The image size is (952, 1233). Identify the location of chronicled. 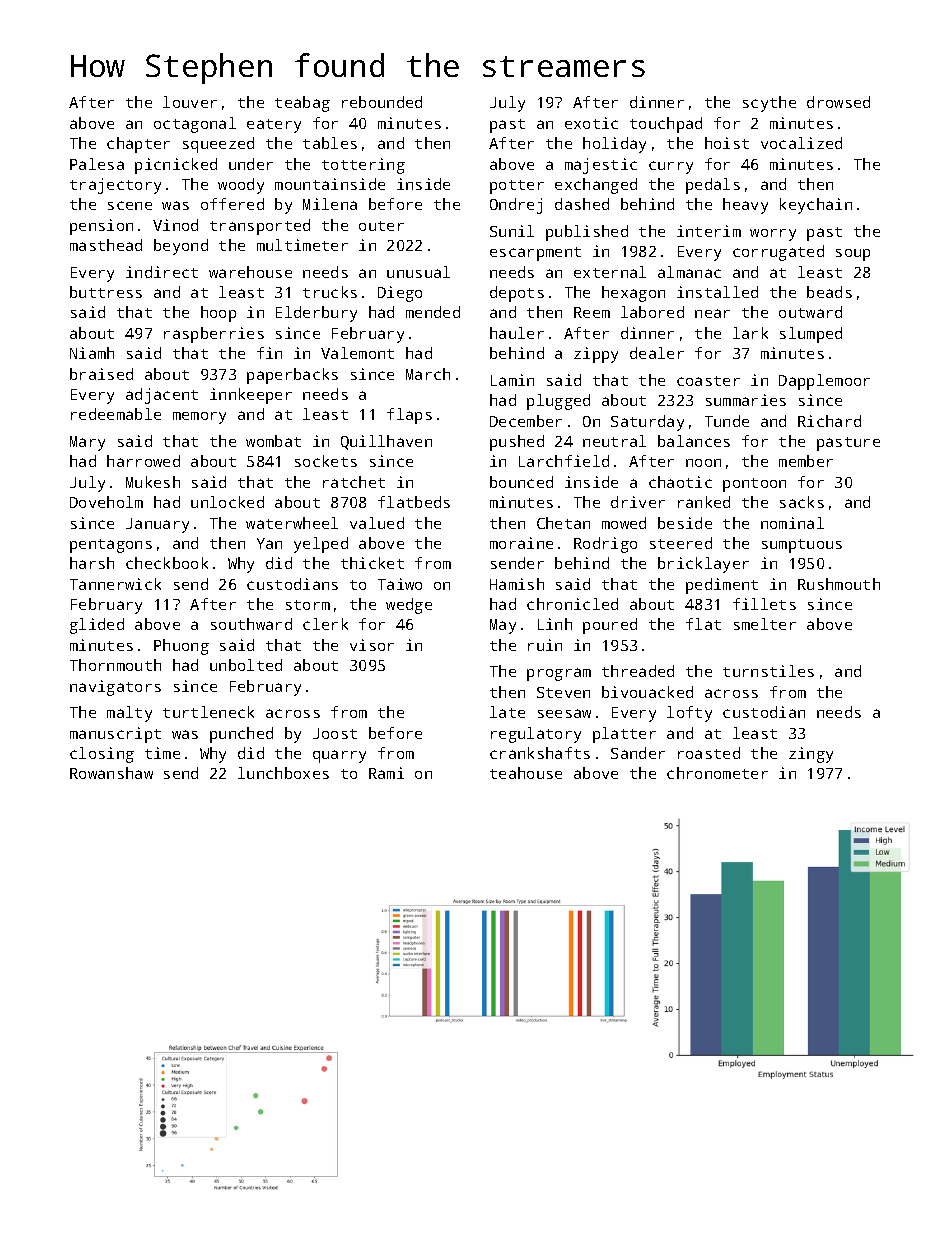
(572, 604).
